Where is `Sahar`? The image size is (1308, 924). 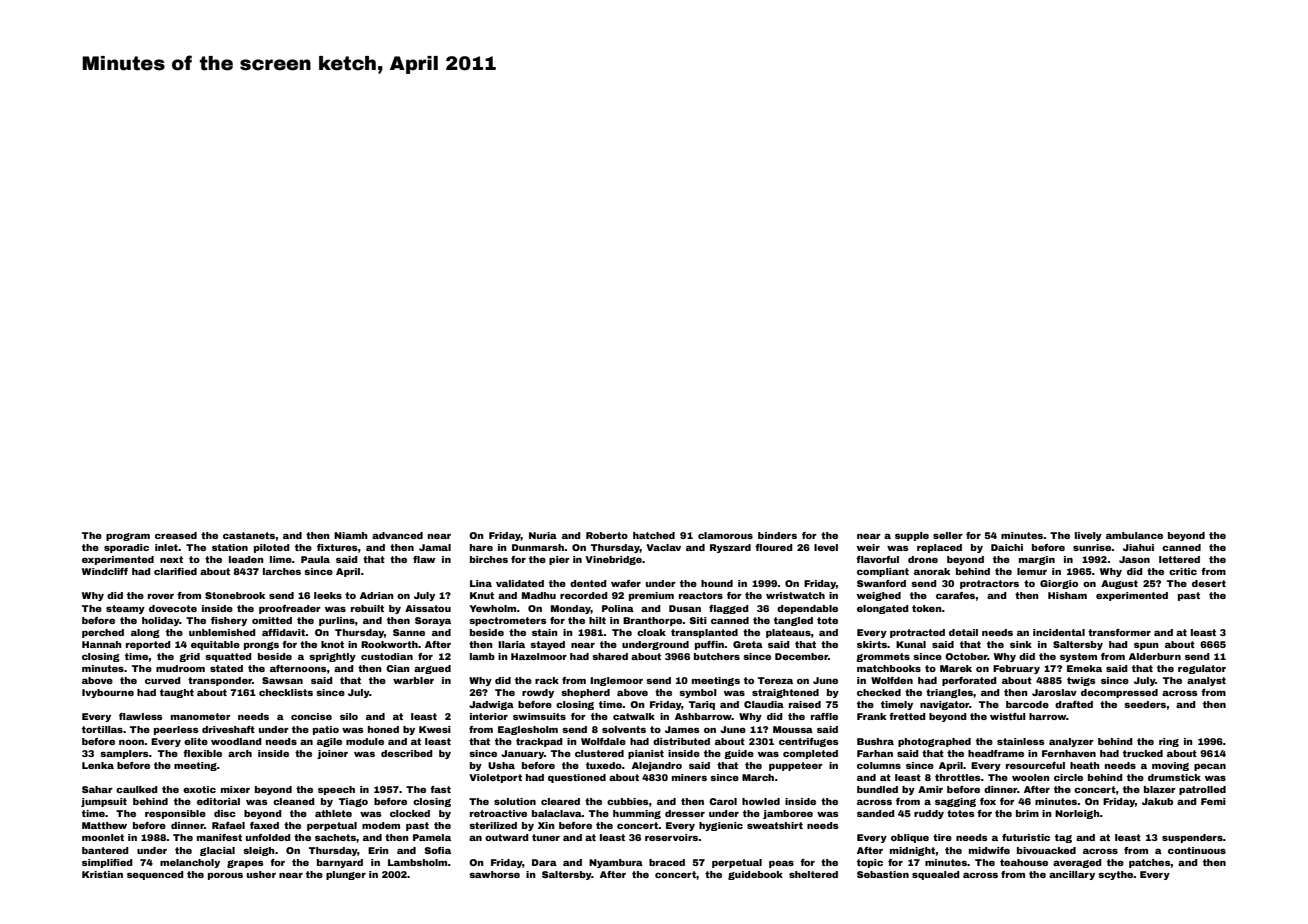 Sahar is located at coordinates (97, 789).
